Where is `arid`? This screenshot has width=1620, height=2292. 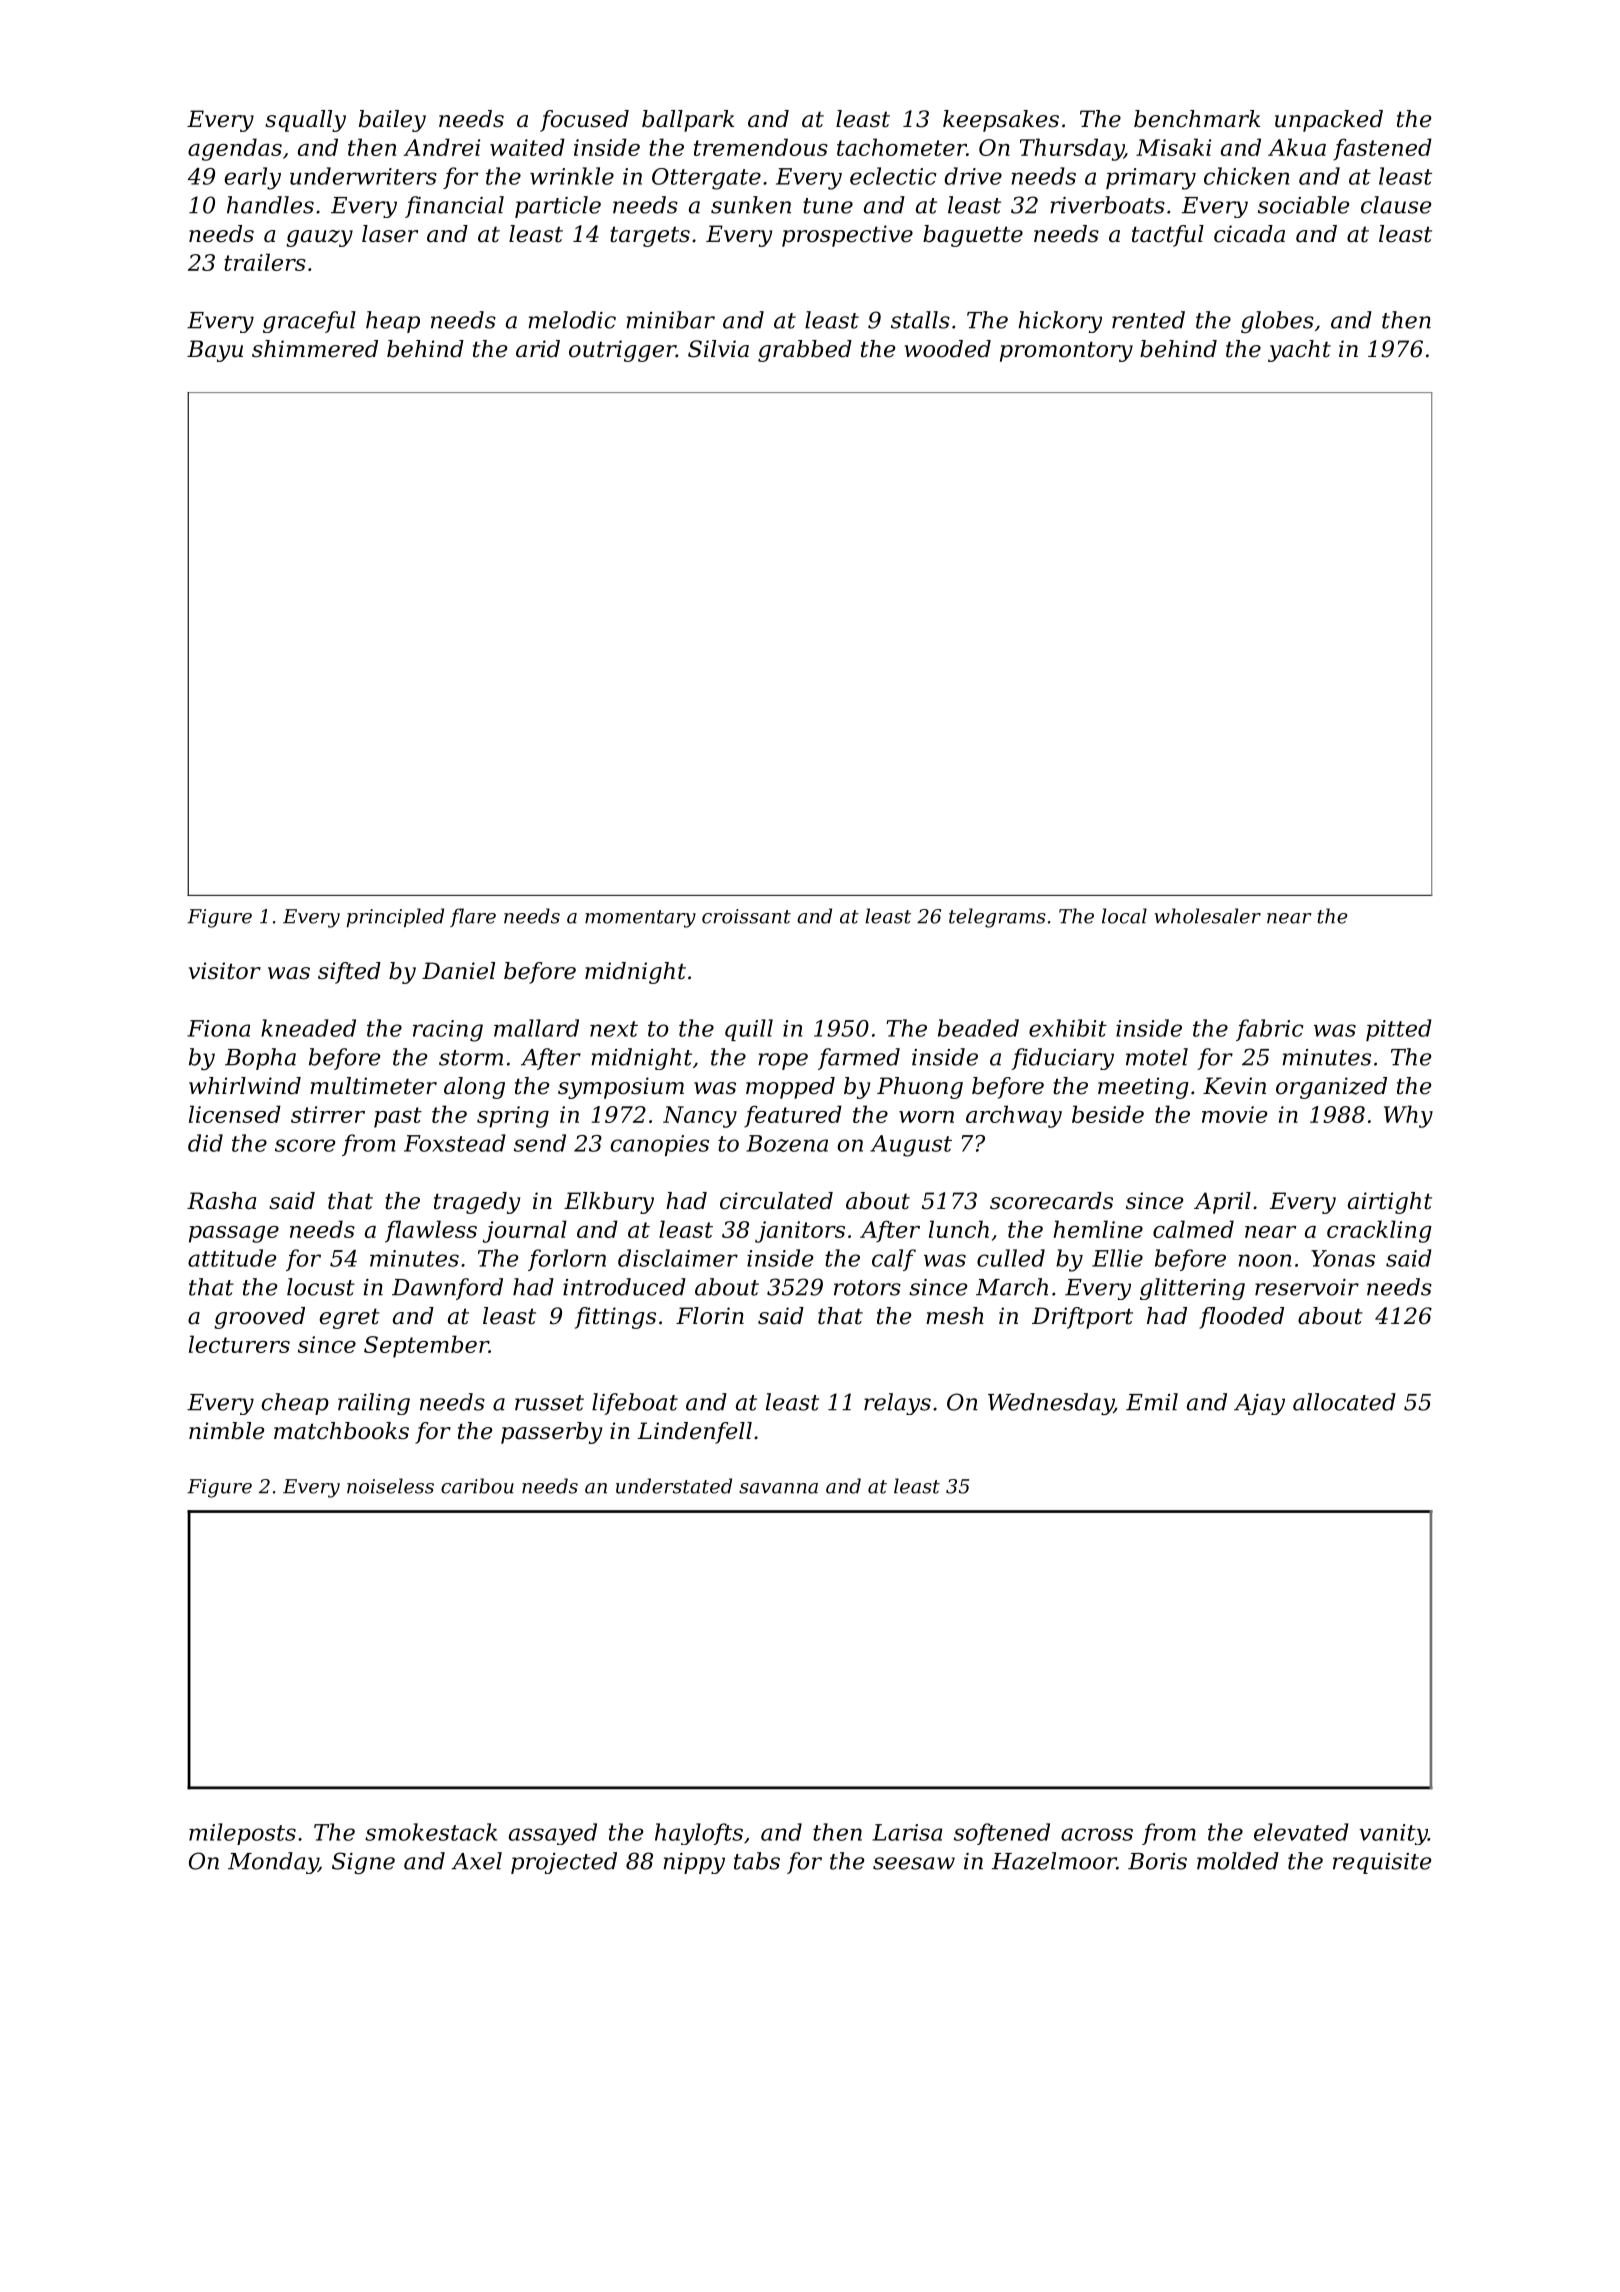 arid is located at coordinates (538, 349).
